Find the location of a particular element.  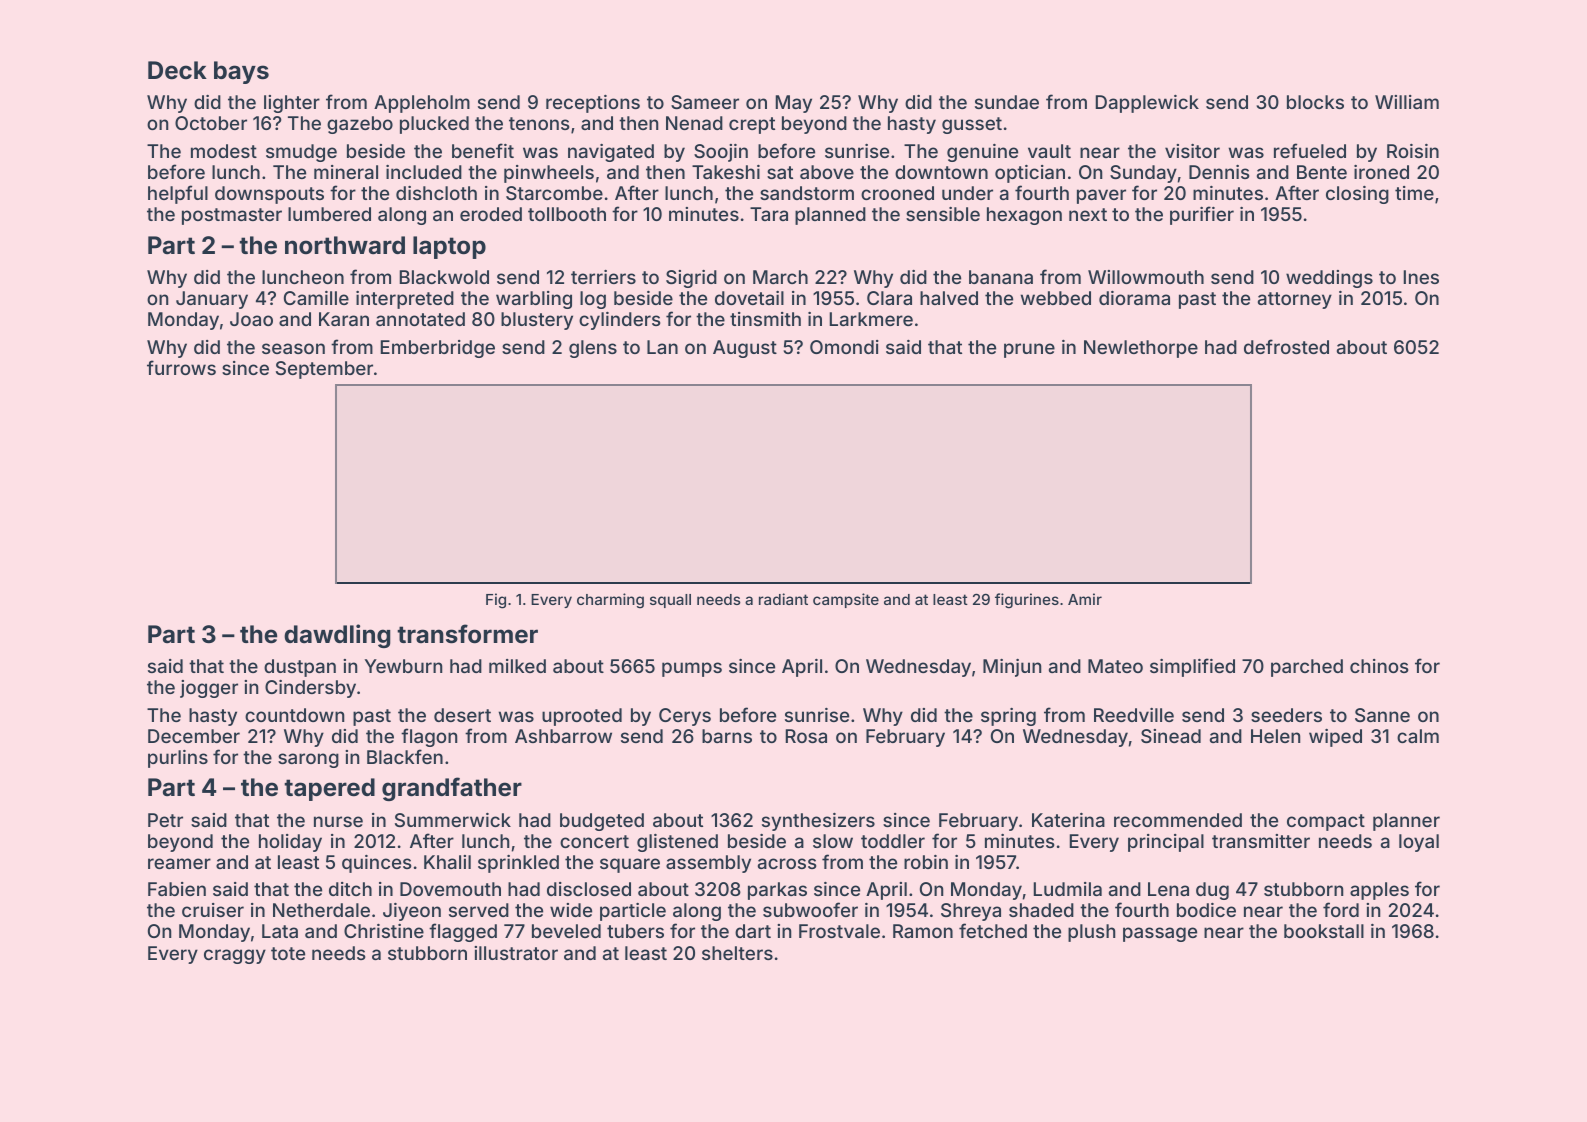

Sameer is located at coordinates (705, 102).
